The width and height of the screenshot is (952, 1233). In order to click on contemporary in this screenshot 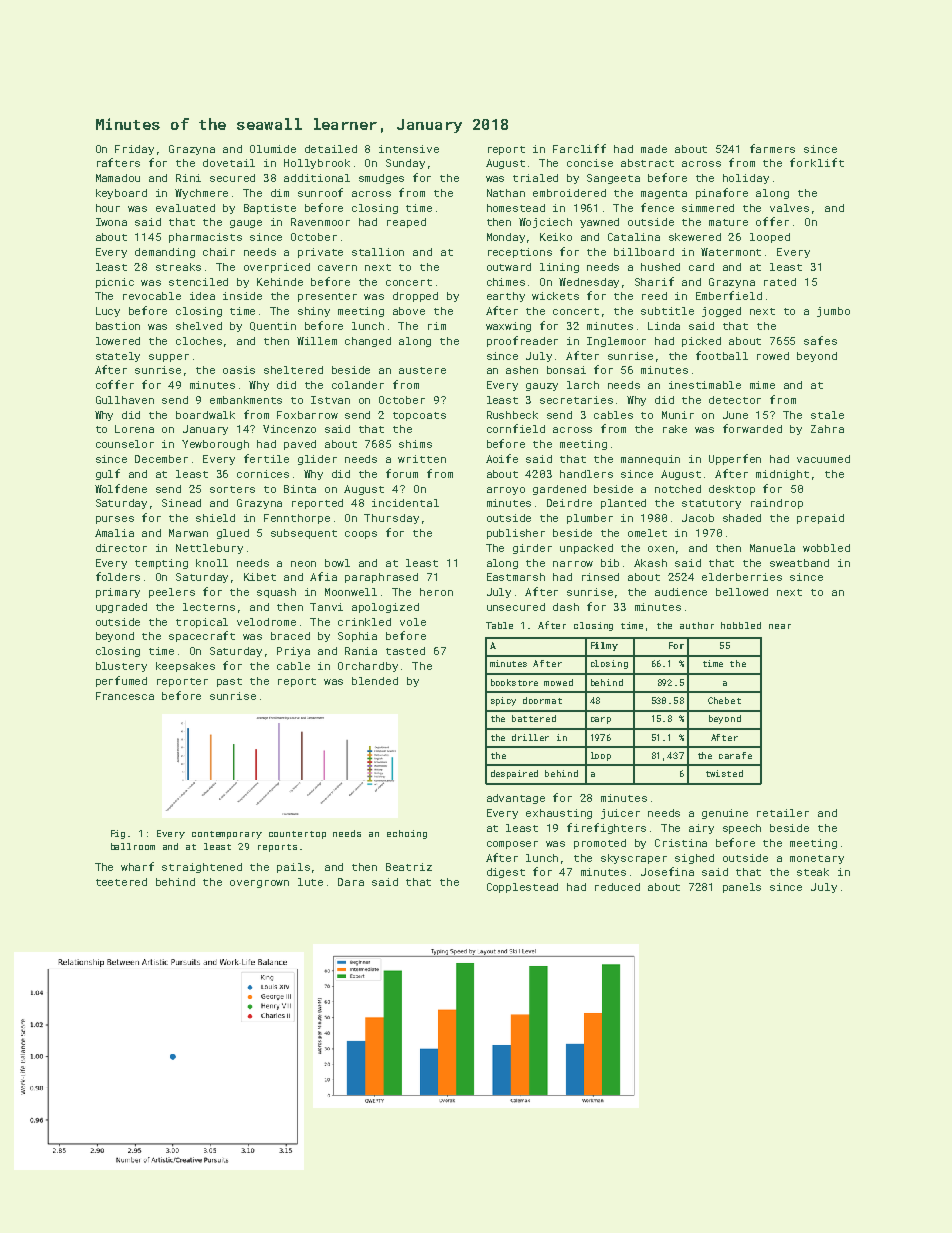, I will do `click(227, 835)`.
